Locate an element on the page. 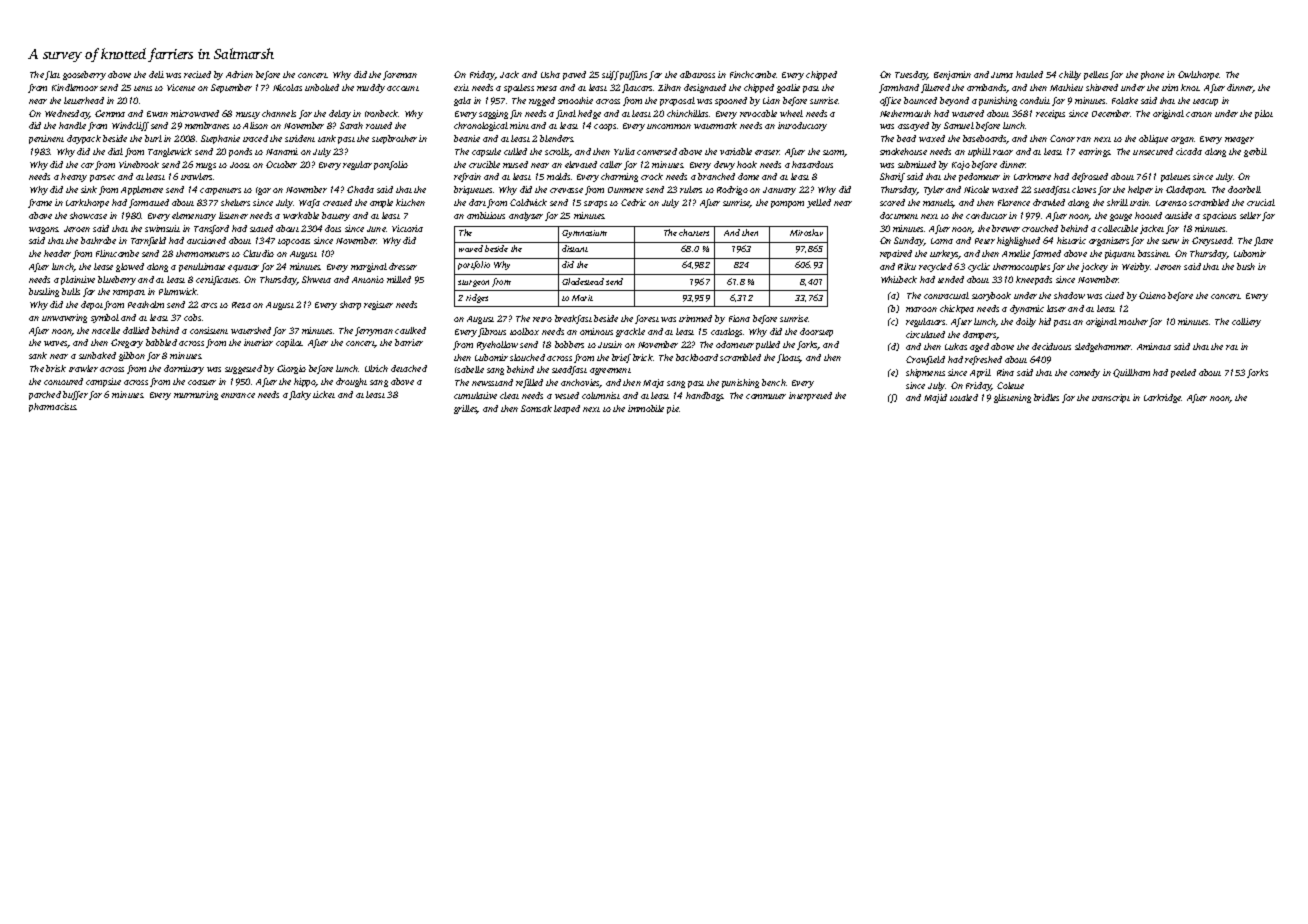 This document has width=1308, height=924. Samuel is located at coordinates (959, 125).
